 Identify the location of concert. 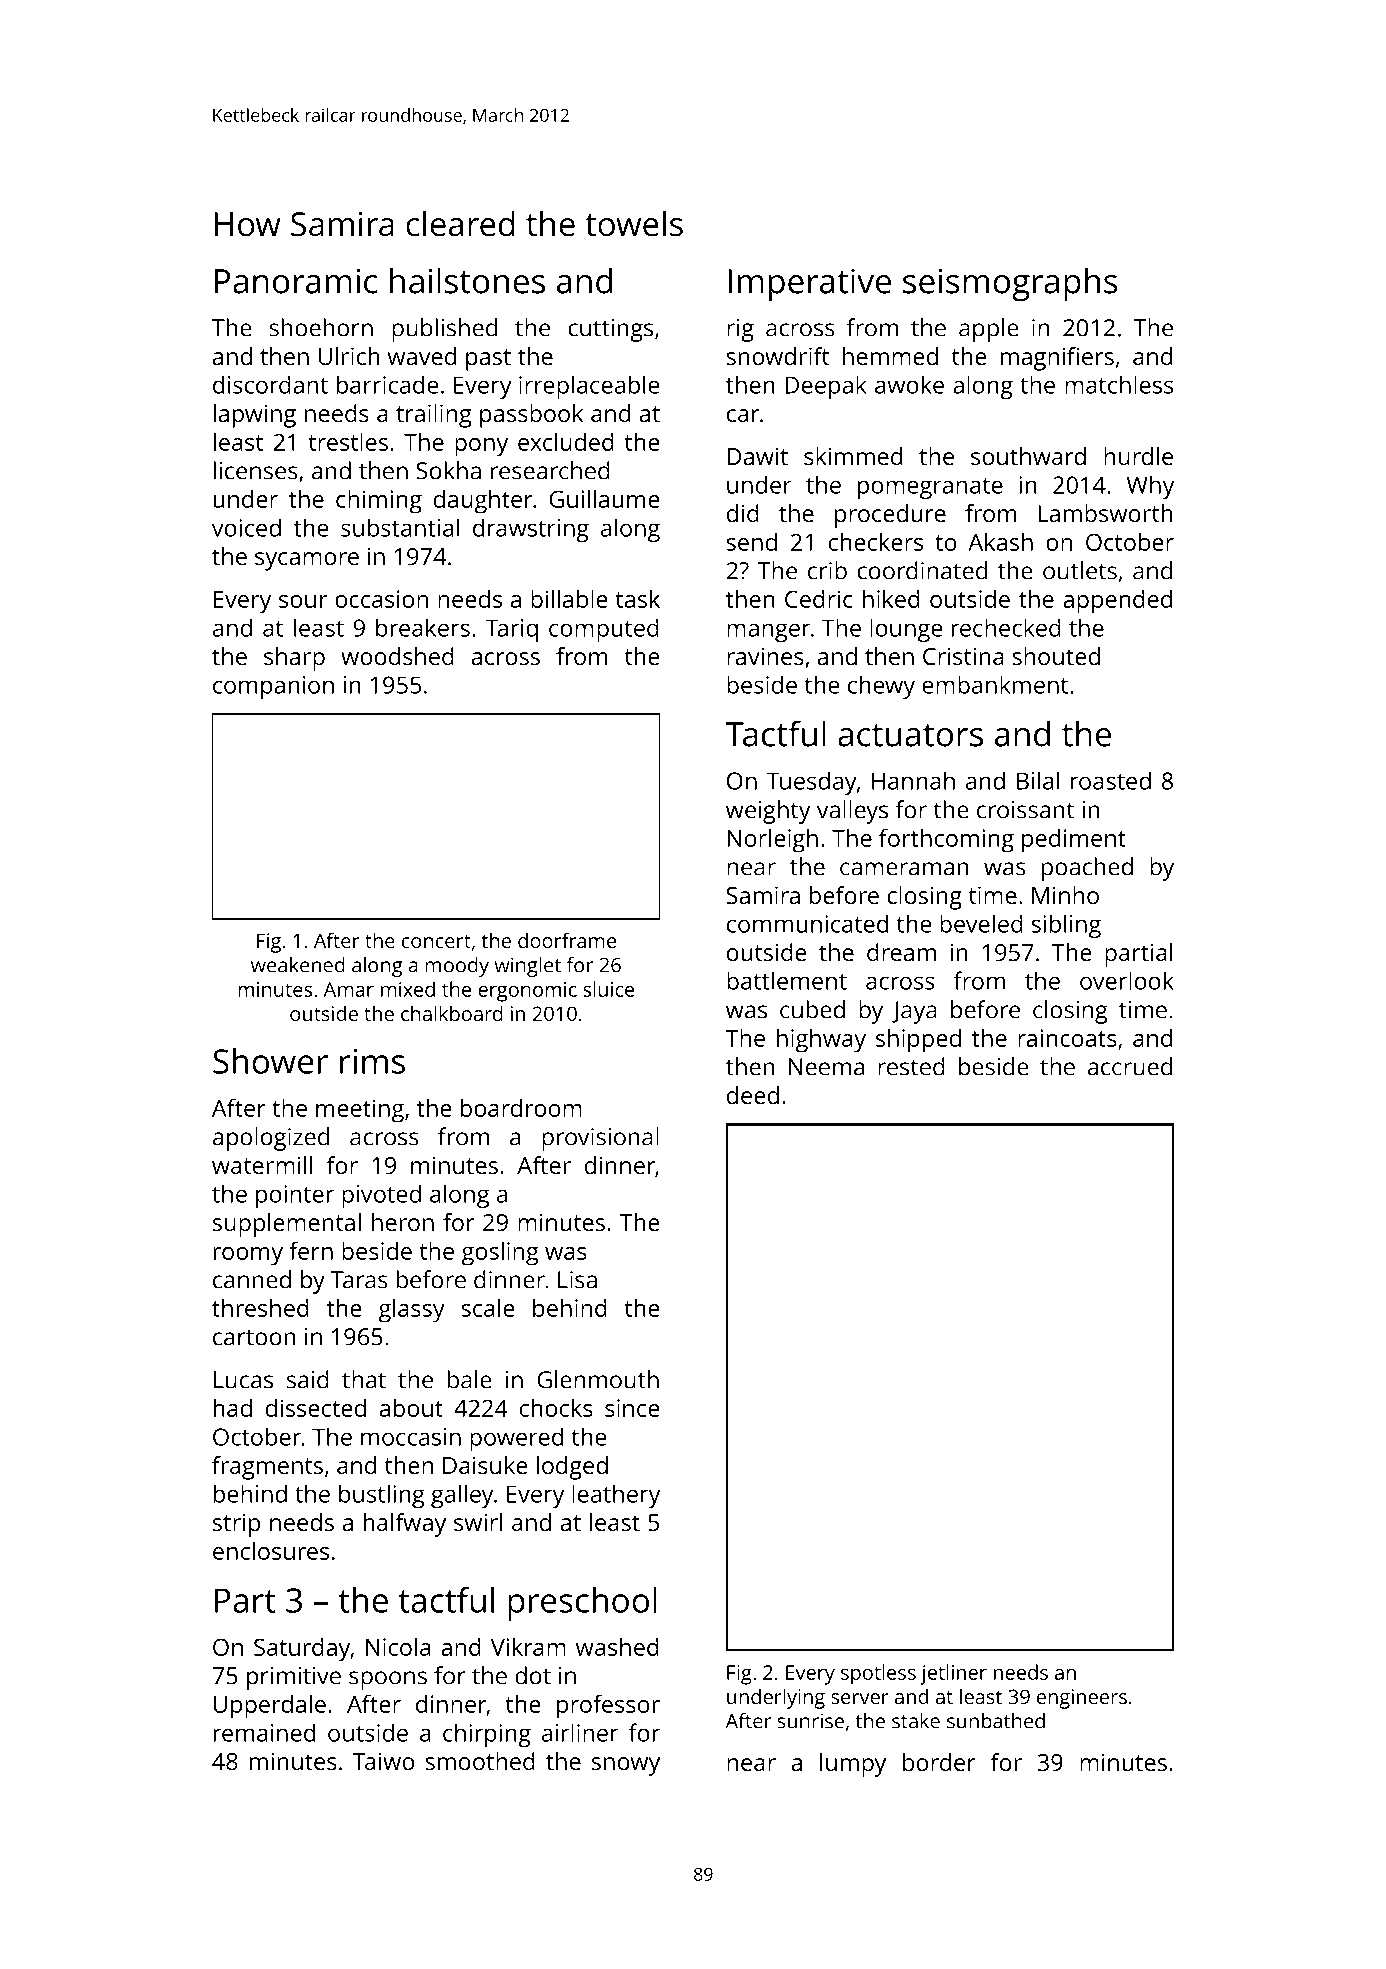
(436, 941).
